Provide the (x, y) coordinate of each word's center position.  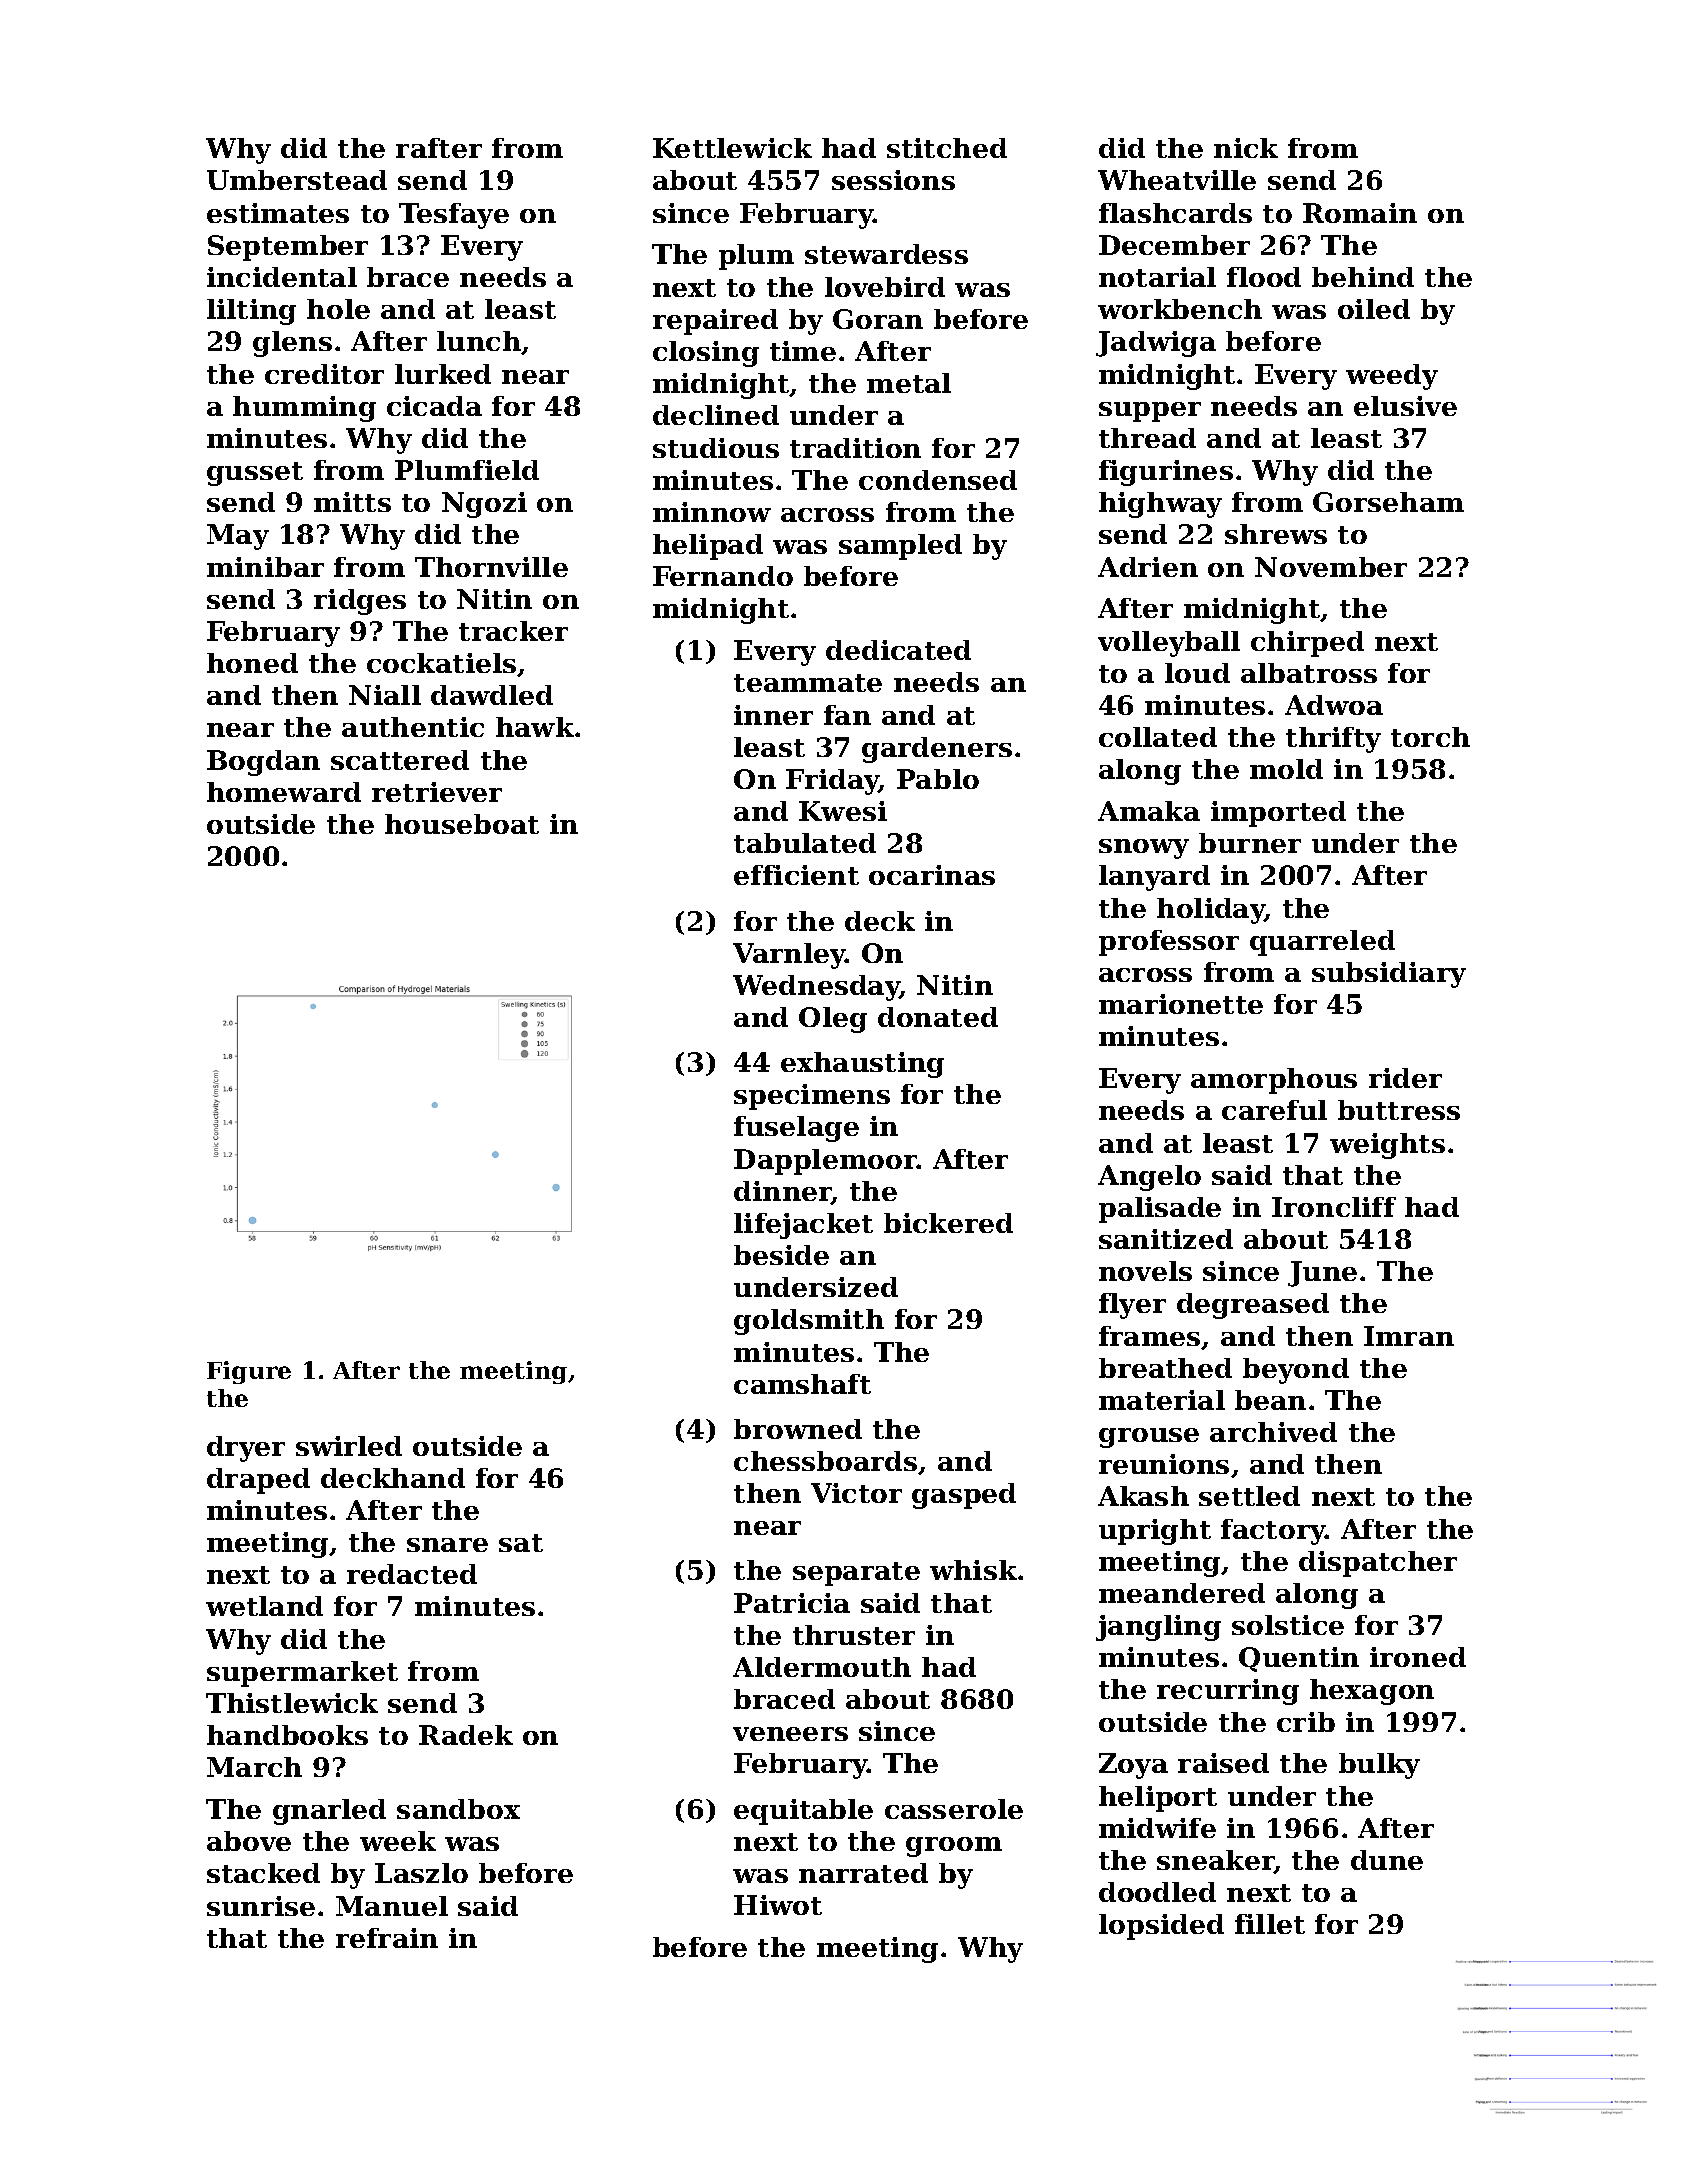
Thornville (491, 567)
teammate (808, 683)
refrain (387, 1938)
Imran (1409, 1336)
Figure (249, 1372)
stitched (947, 148)
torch (1430, 737)
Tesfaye (454, 216)
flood (1264, 277)
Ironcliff (1334, 1207)
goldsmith (809, 1322)
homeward (284, 792)
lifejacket (803, 1226)
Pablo (938, 779)
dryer (246, 1449)
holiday (1211, 911)
